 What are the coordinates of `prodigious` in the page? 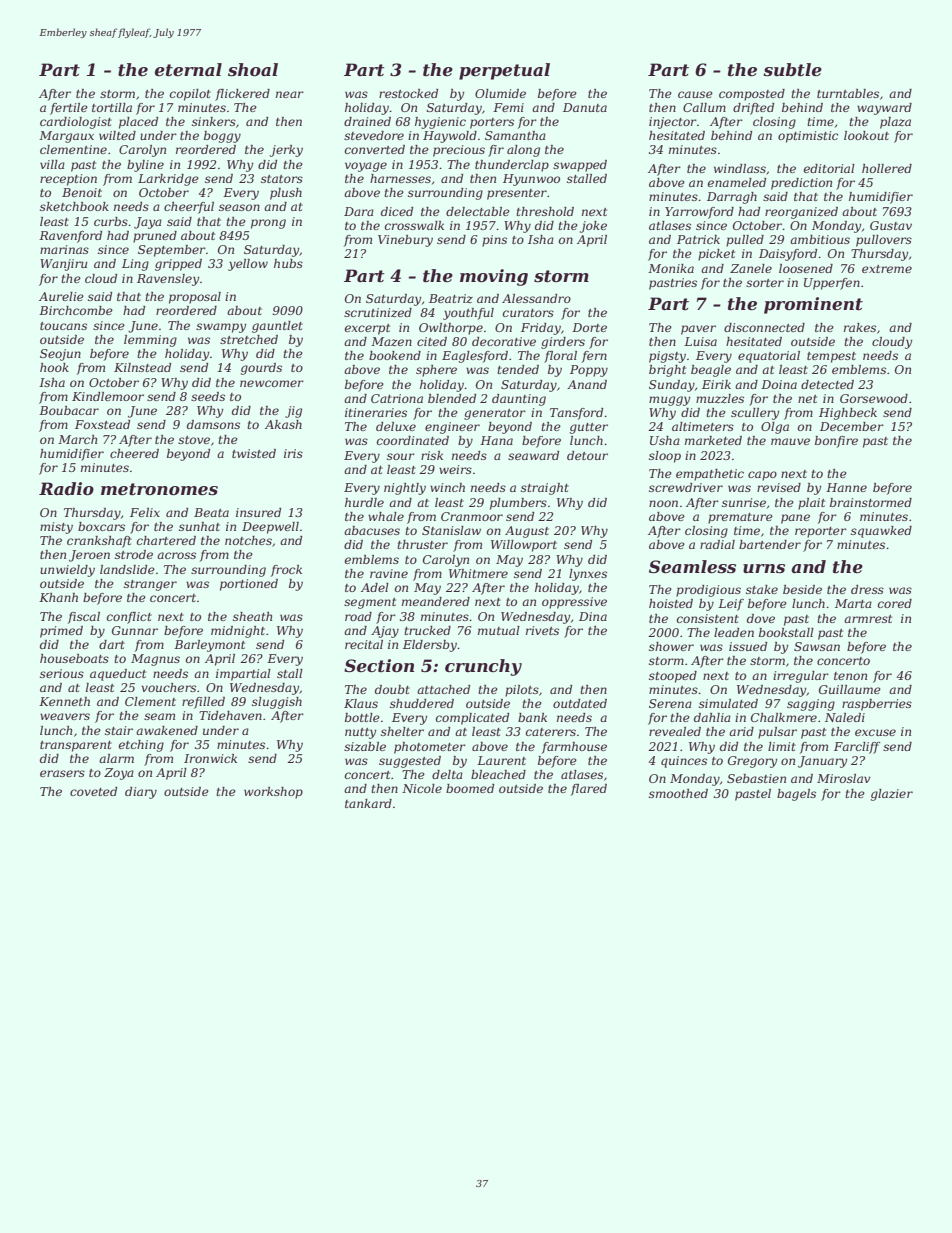 It's located at (708, 591).
